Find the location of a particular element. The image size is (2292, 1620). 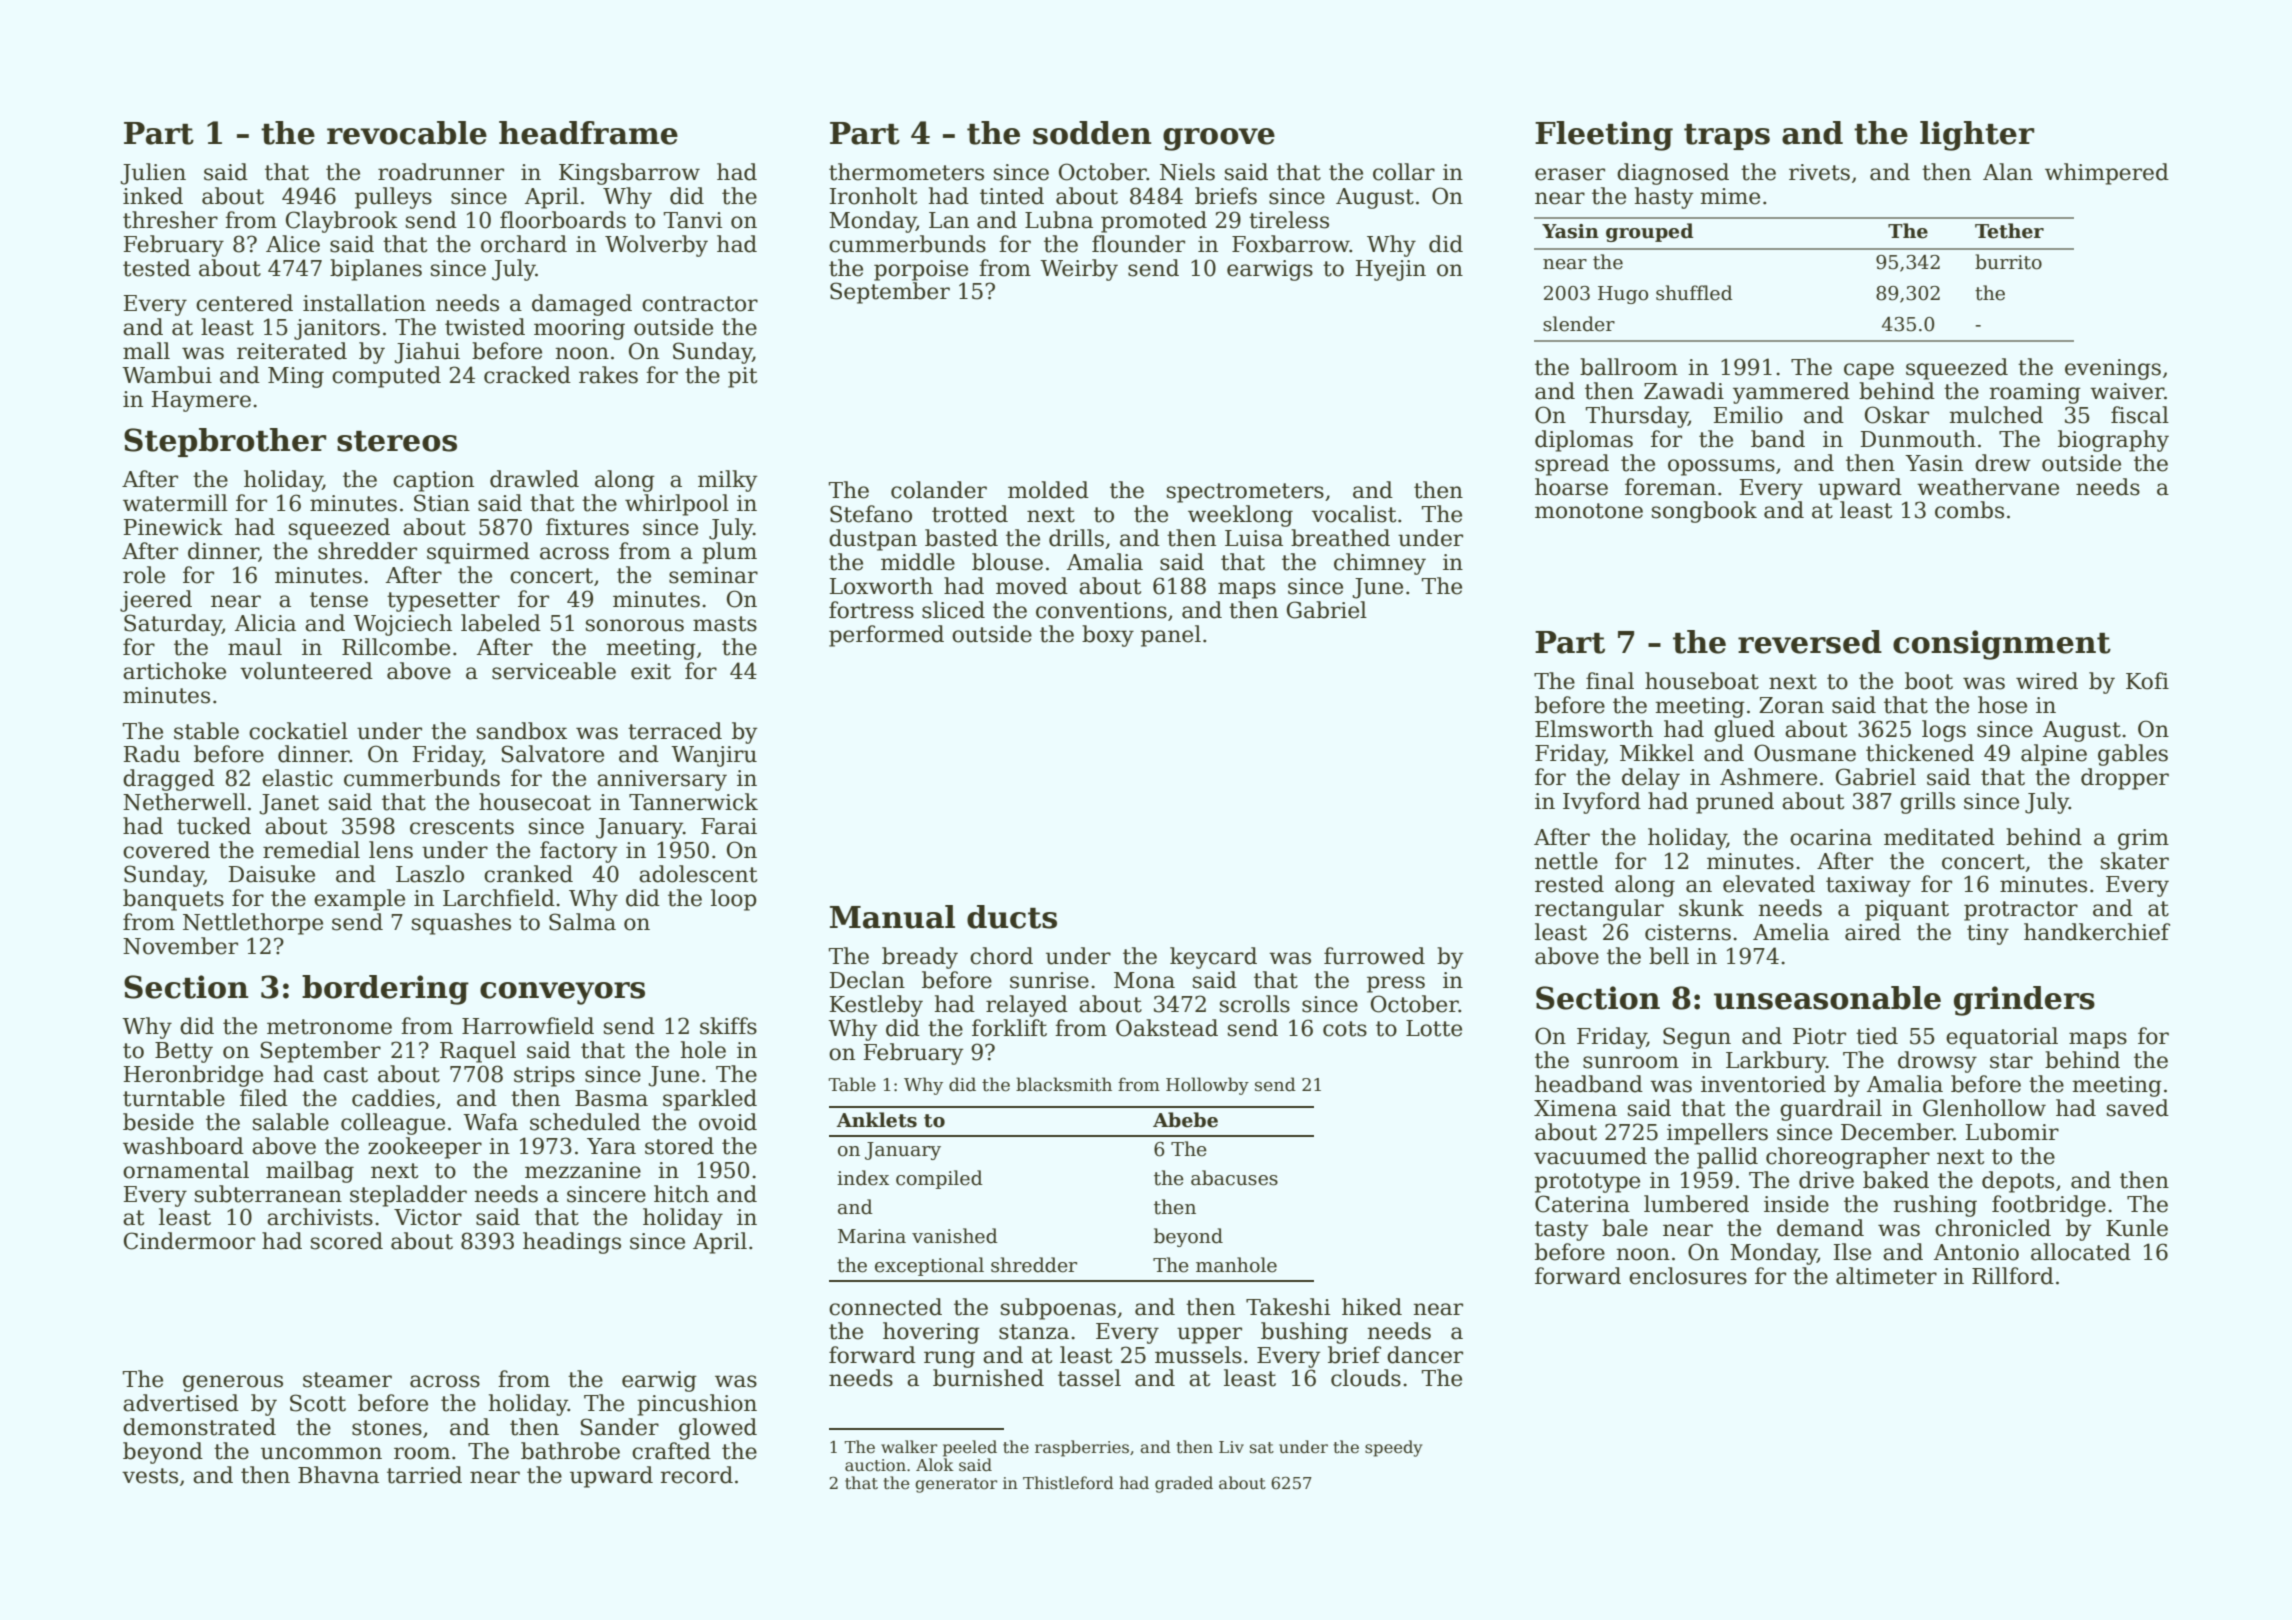

headframe is located at coordinates (588, 133).
